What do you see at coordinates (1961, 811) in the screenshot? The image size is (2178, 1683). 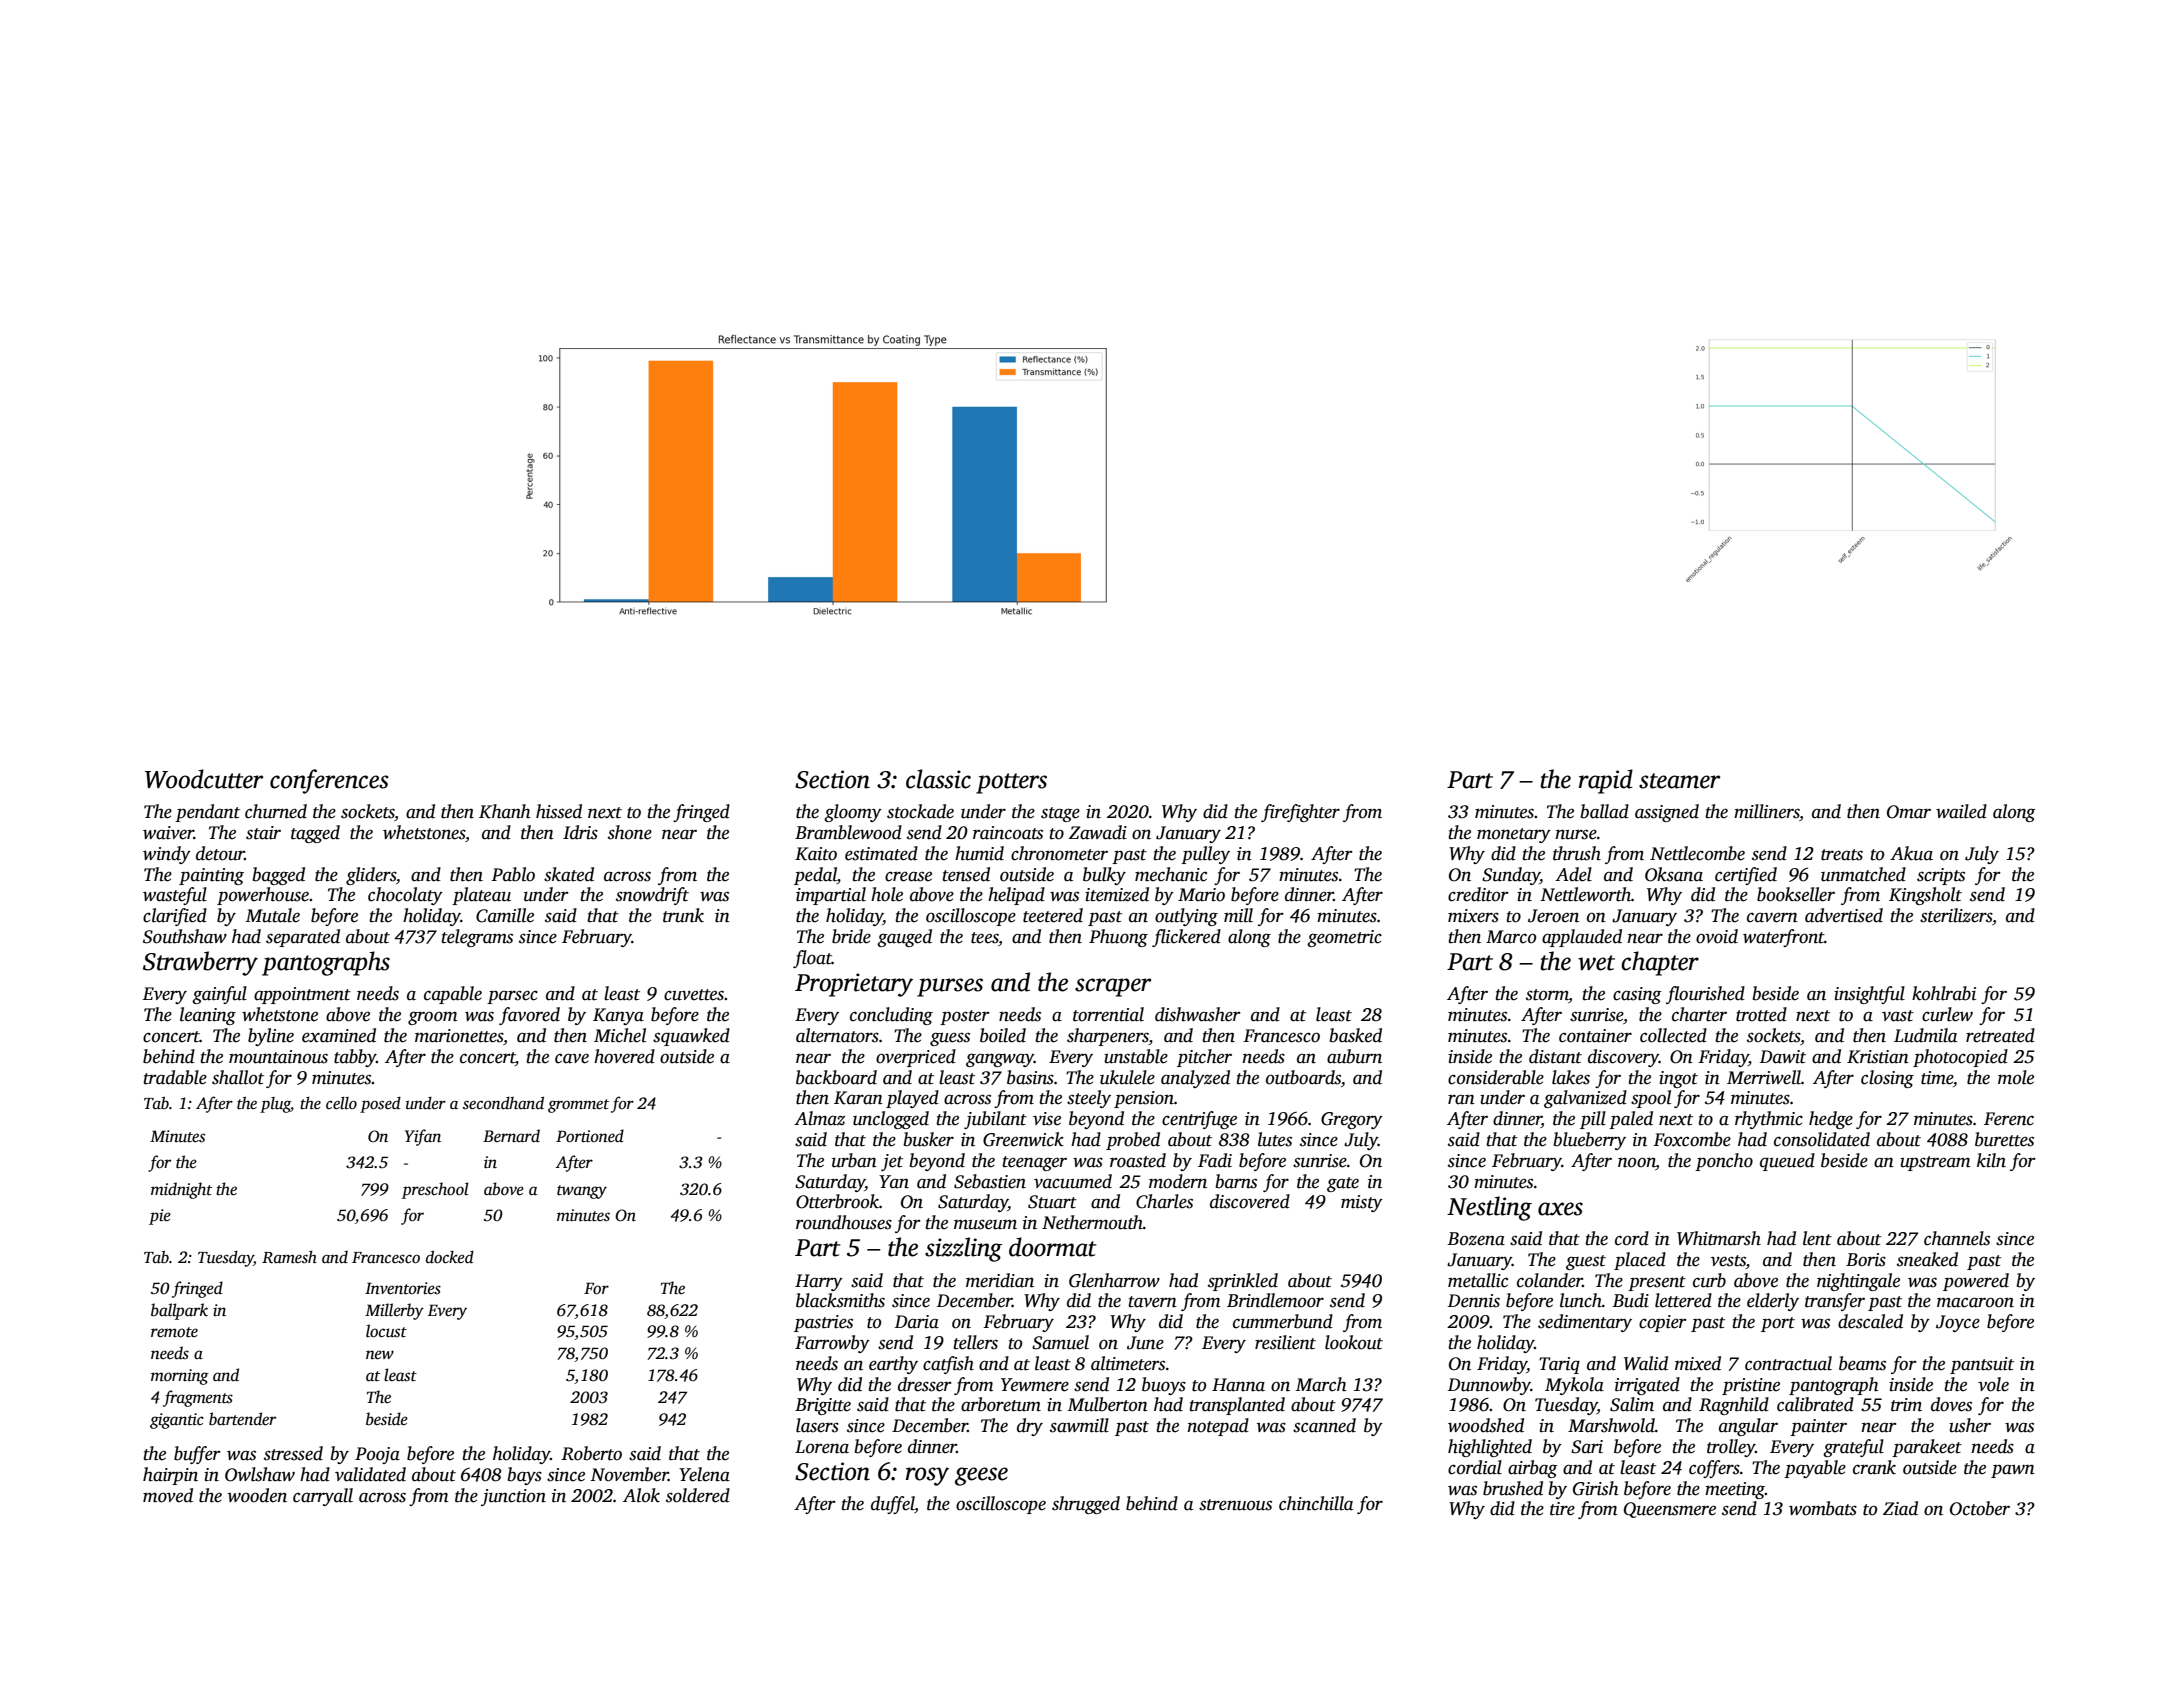 I see `wailed` at bounding box center [1961, 811].
